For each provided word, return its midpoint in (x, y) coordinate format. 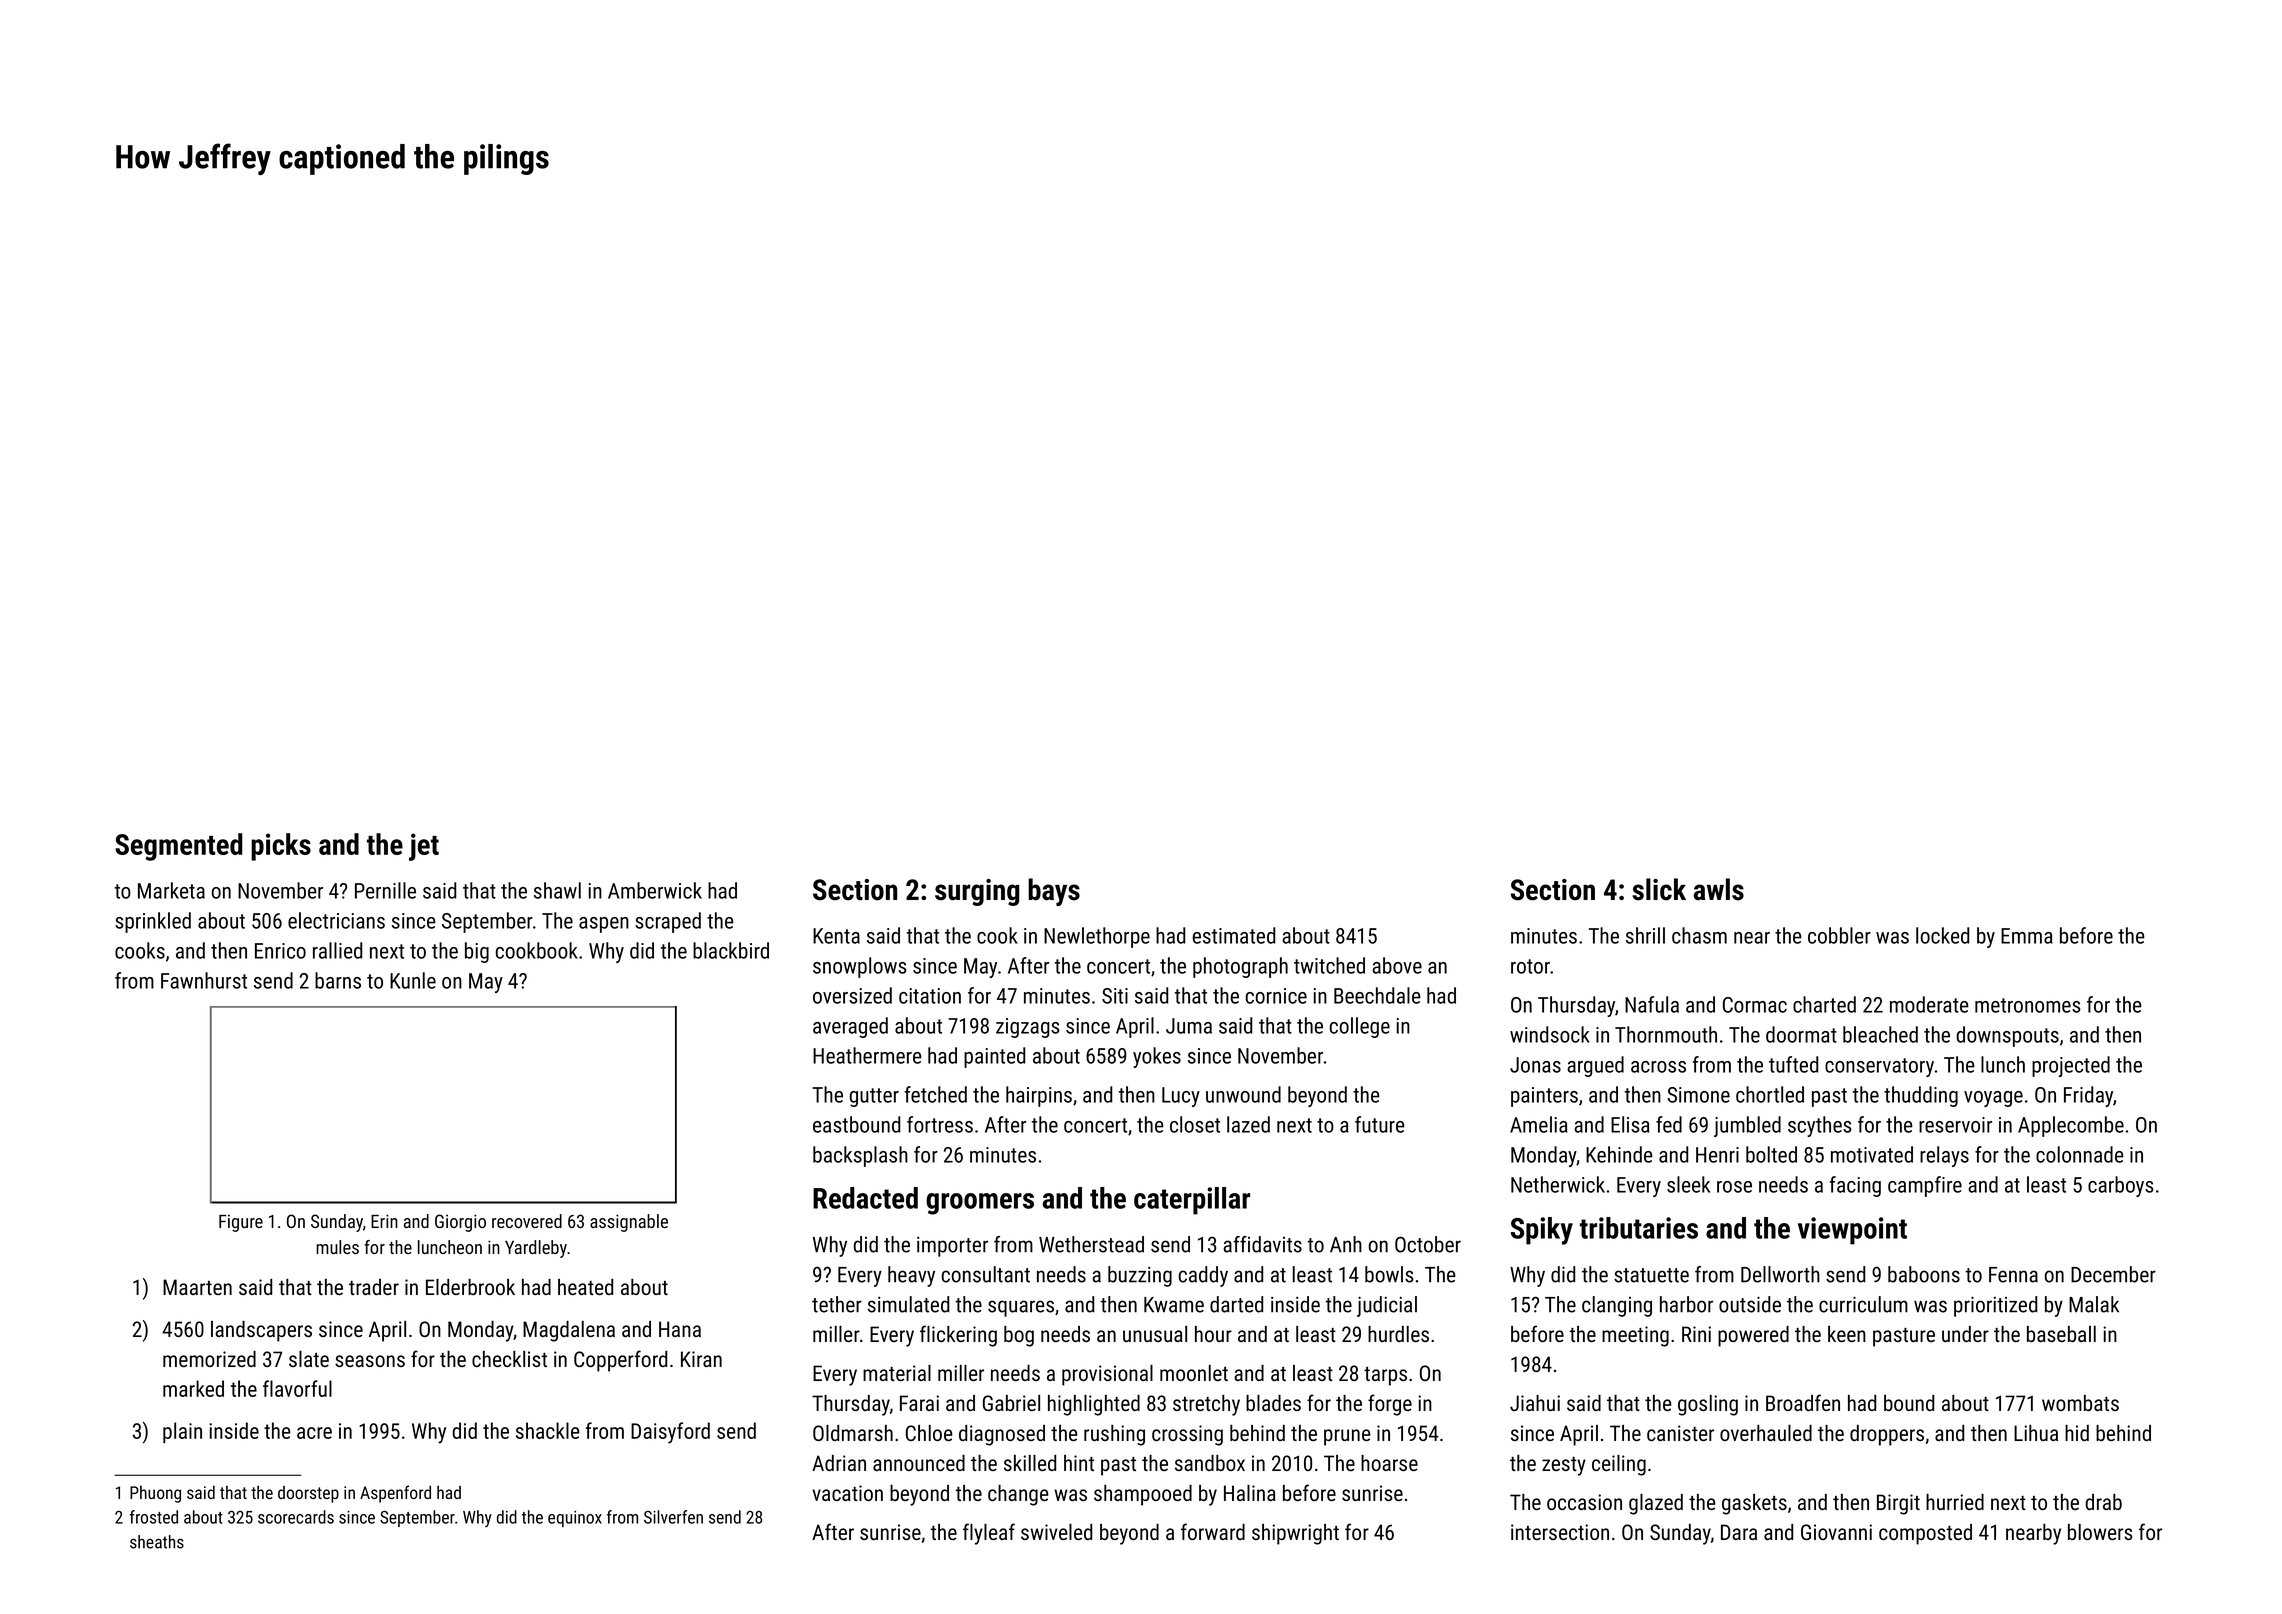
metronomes (2028, 1005)
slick (1659, 889)
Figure (241, 1223)
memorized (209, 1359)
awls (1719, 889)
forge (1390, 1405)
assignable (629, 1223)
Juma (1189, 1026)
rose (1734, 1187)
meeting (1635, 1336)
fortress (940, 1124)
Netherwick (1558, 1184)
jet (424, 847)
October (1428, 1244)
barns (338, 980)
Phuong (155, 1494)
